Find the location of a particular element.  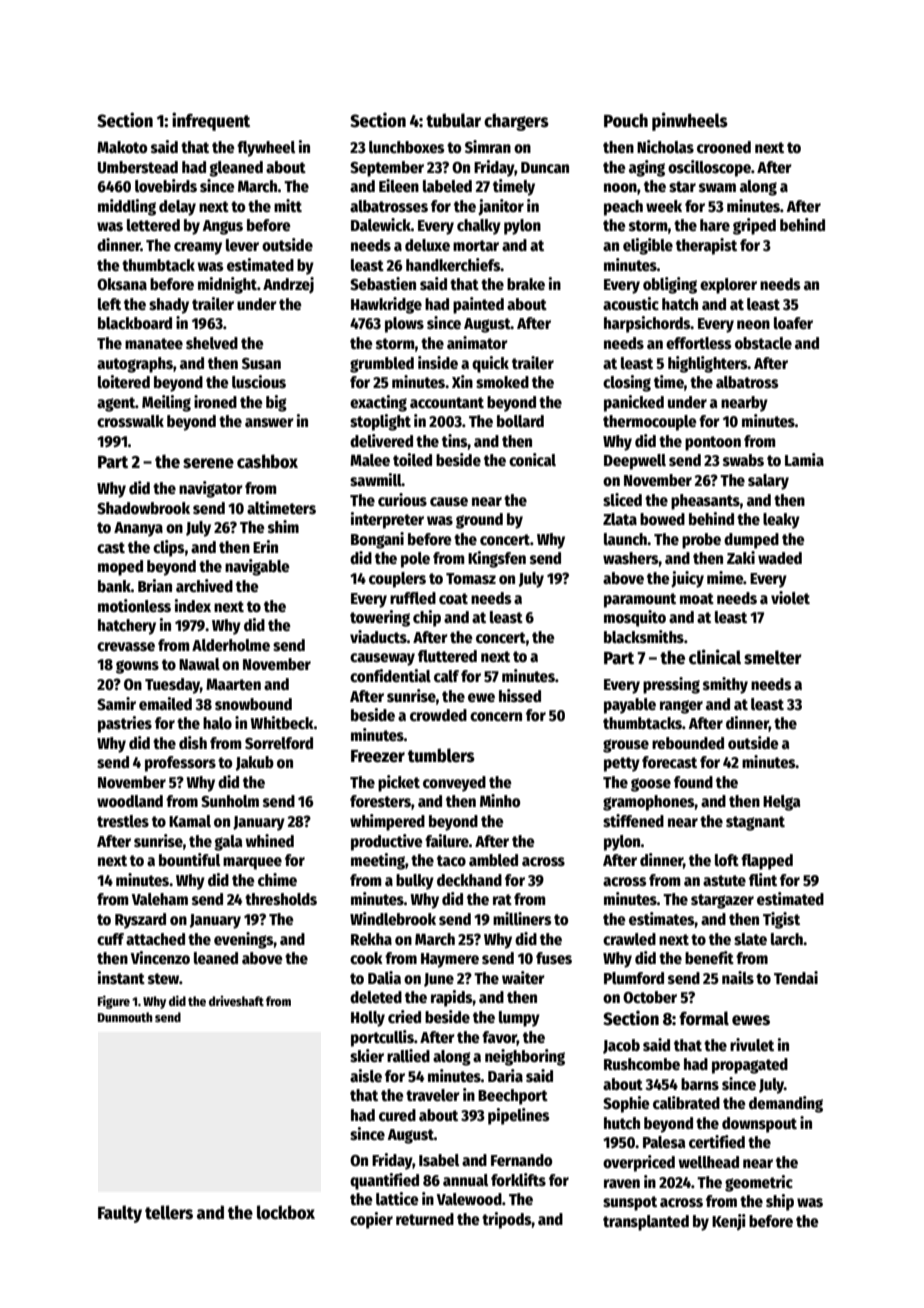

lockbox is located at coordinates (286, 1212).
